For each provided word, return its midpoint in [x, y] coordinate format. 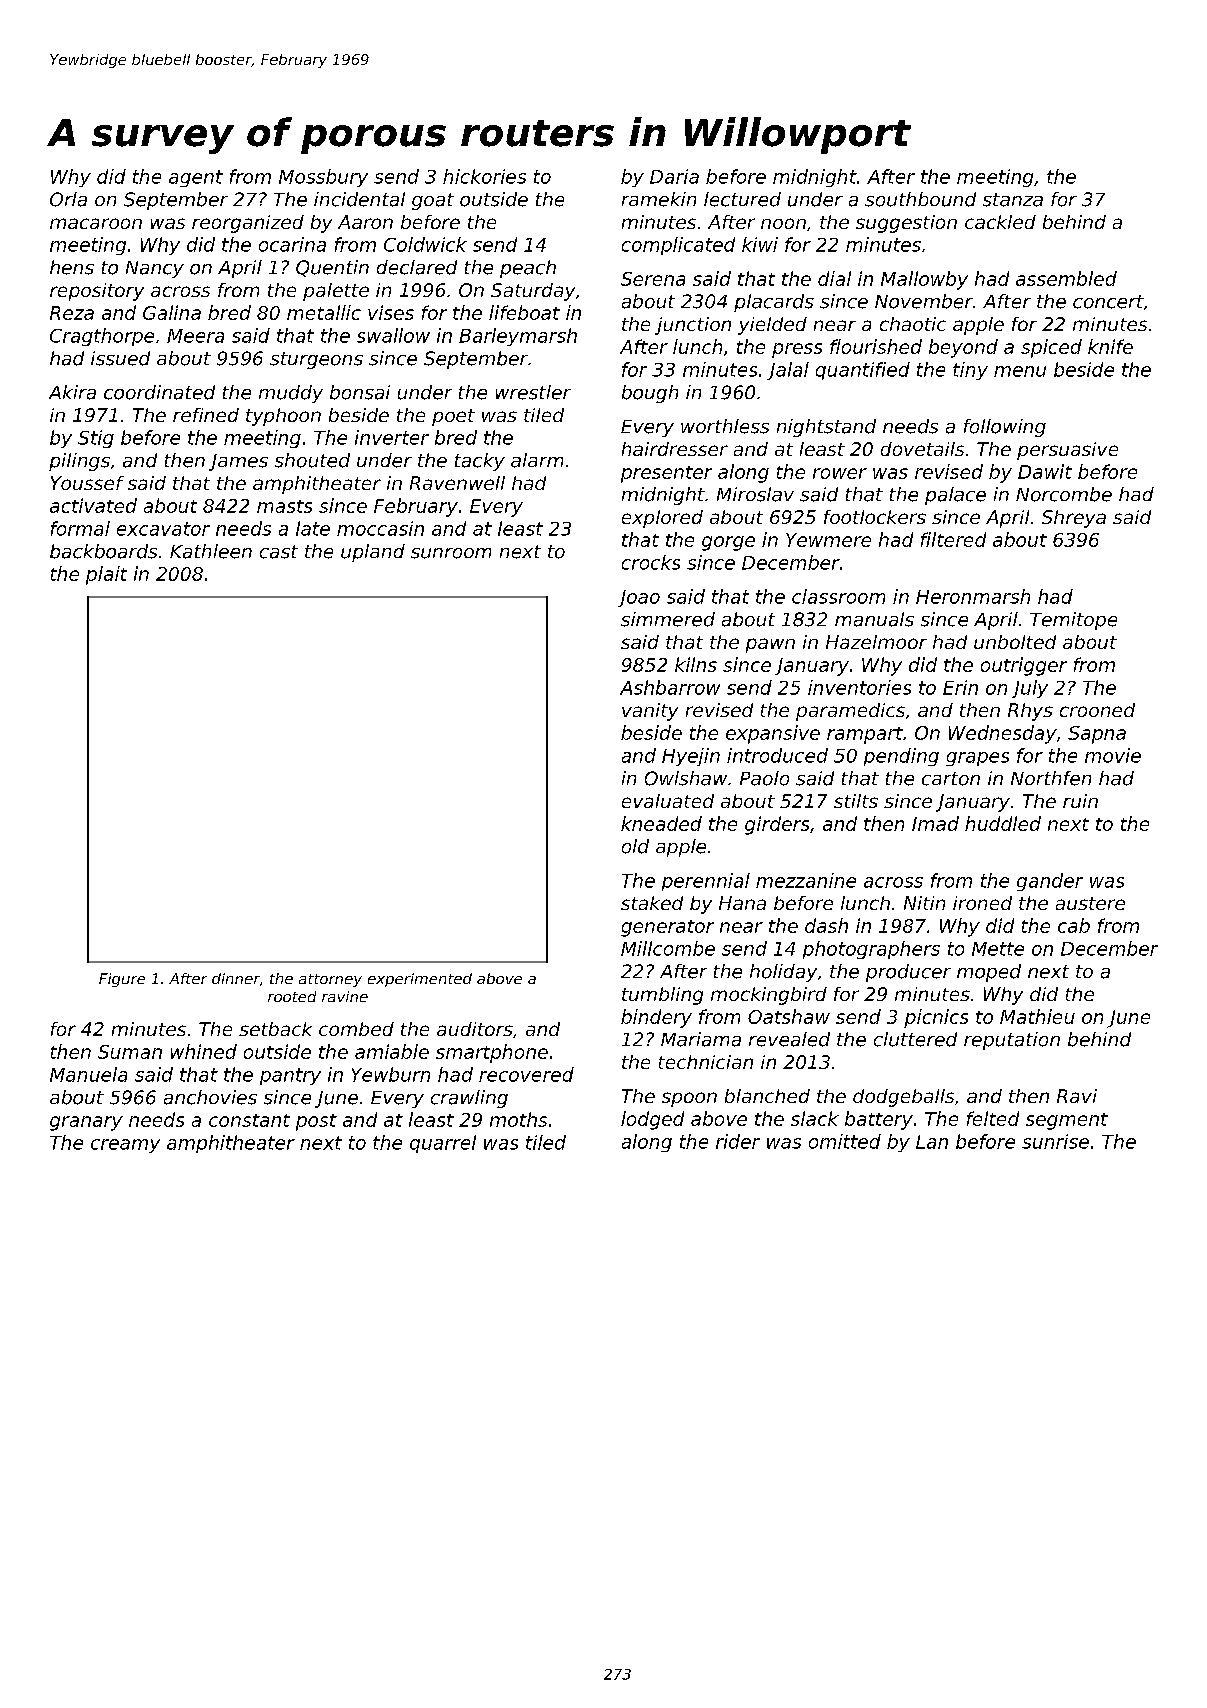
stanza [1013, 200]
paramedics [850, 712]
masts [284, 506]
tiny [970, 371]
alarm [537, 460]
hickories [484, 176]
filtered [953, 539]
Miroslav [755, 494]
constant [249, 1120]
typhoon [283, 417]
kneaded [661, 823]
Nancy [155, 269]
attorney [330, 980]
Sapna [1097, 735]
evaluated [668, 801]
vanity [650, 712]
